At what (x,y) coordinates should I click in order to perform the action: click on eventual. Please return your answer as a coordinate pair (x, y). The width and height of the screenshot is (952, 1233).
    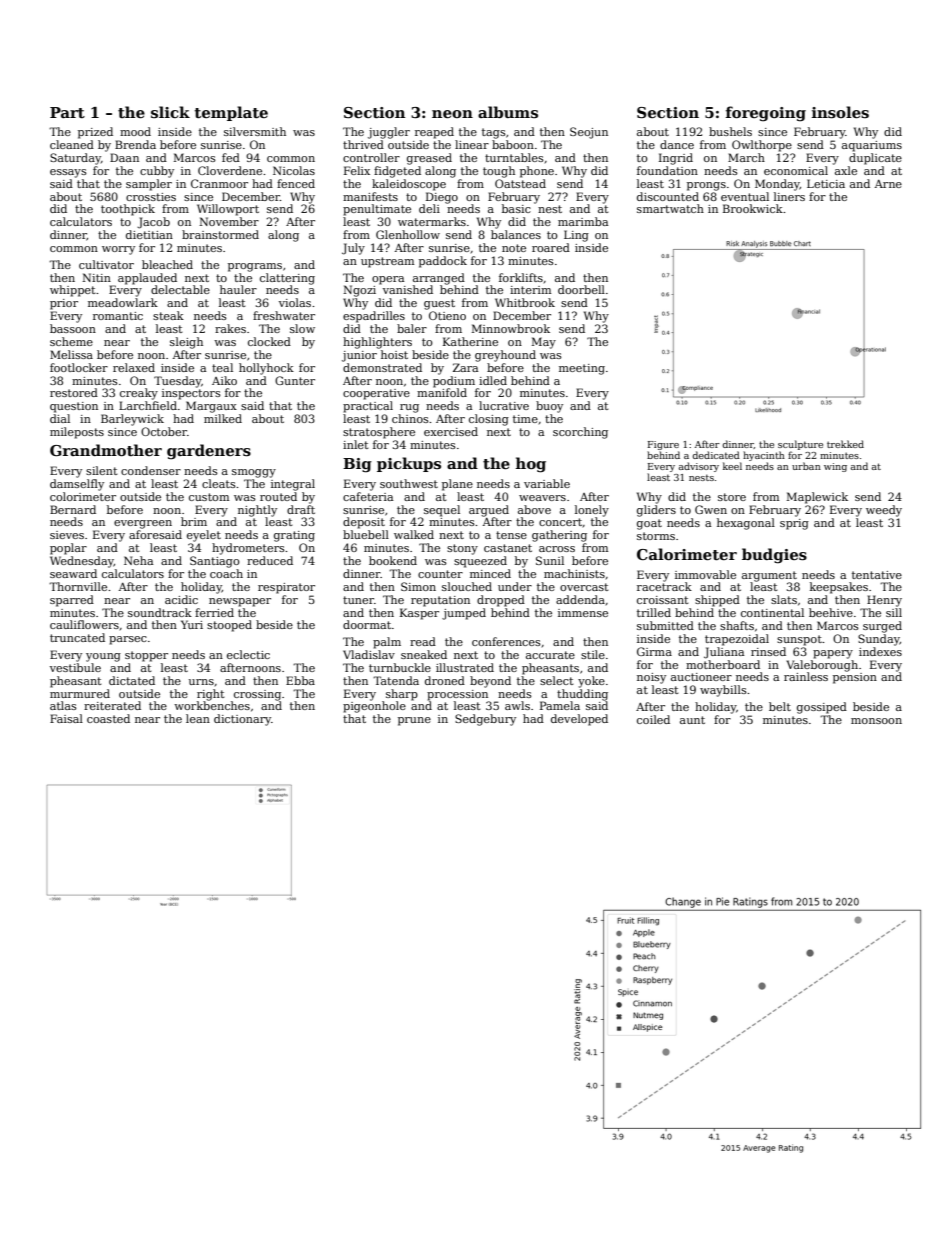
    Looking at the image, I should click on (745, 196).
